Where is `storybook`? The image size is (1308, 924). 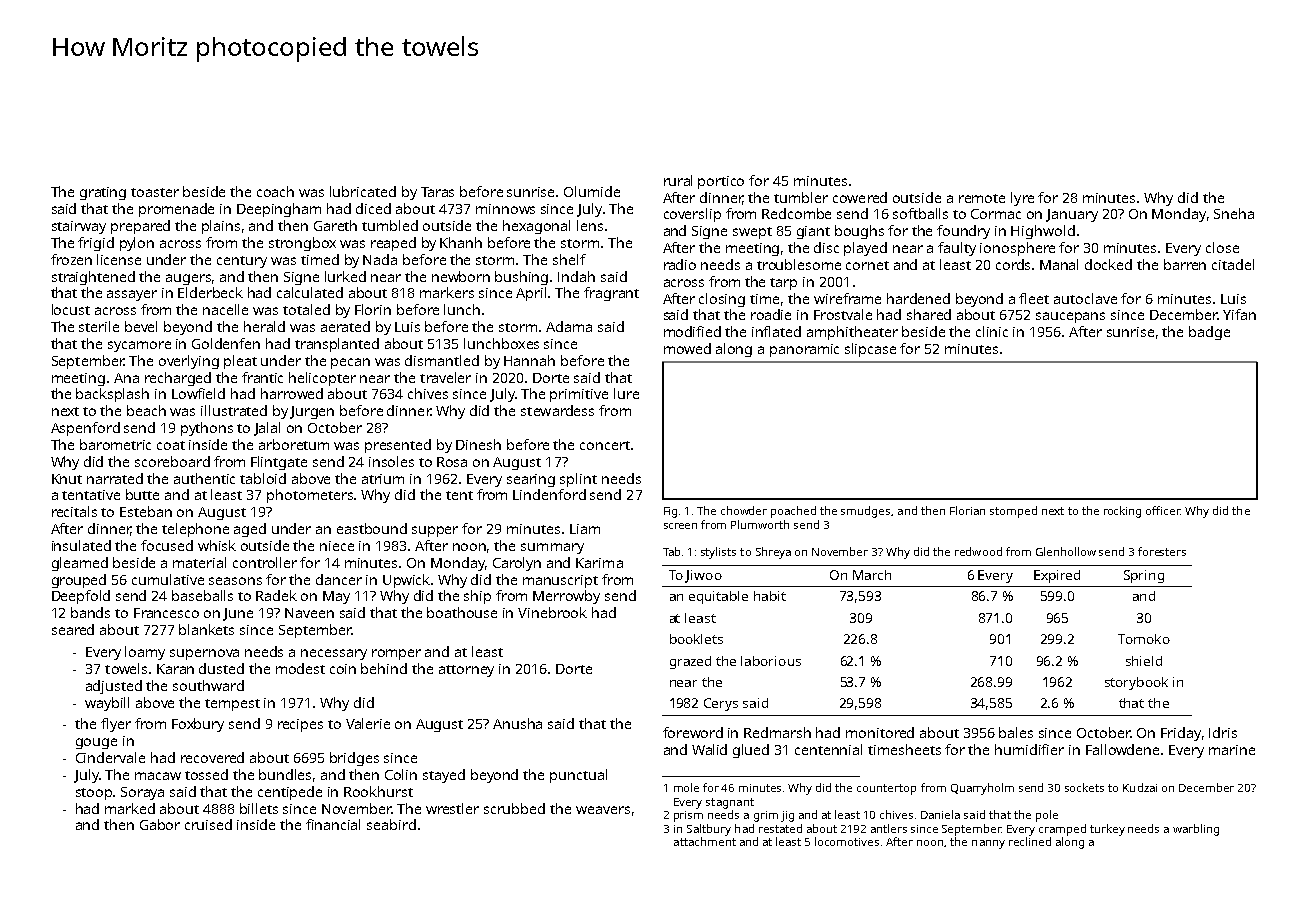 storybook is located at coordinates (1136, 683).
